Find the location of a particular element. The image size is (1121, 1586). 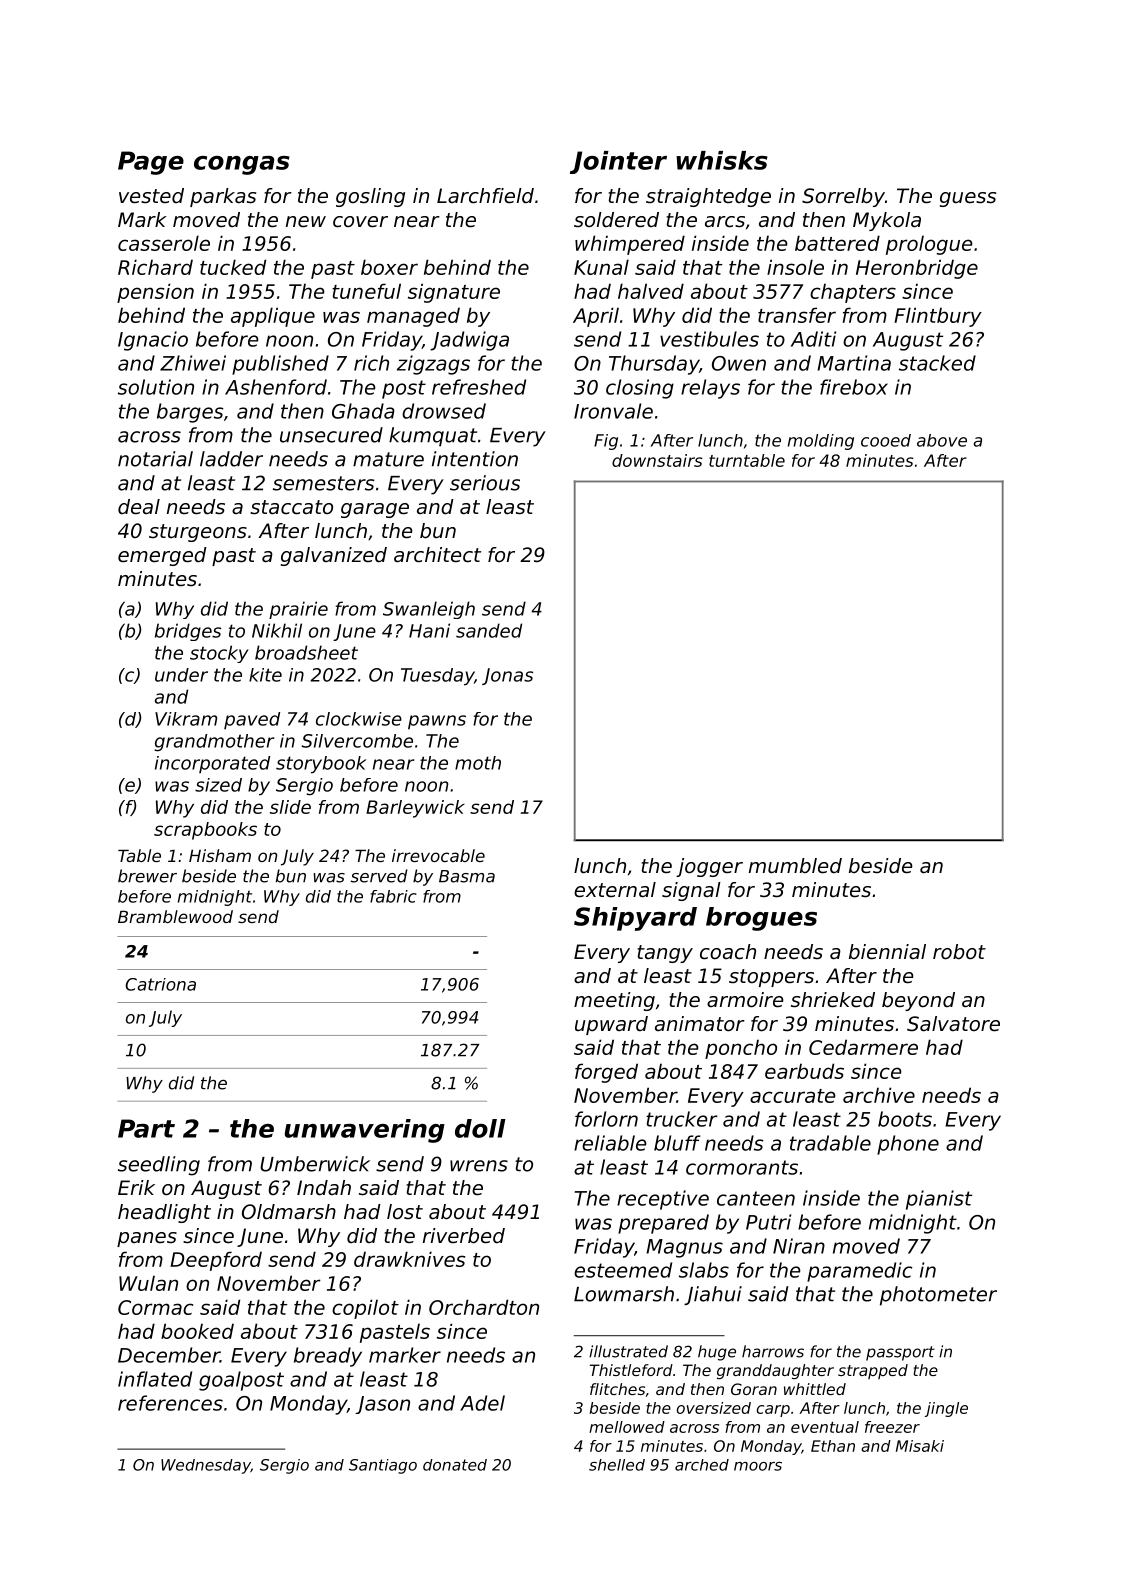

fabric is located at coordinates (393, 896).
